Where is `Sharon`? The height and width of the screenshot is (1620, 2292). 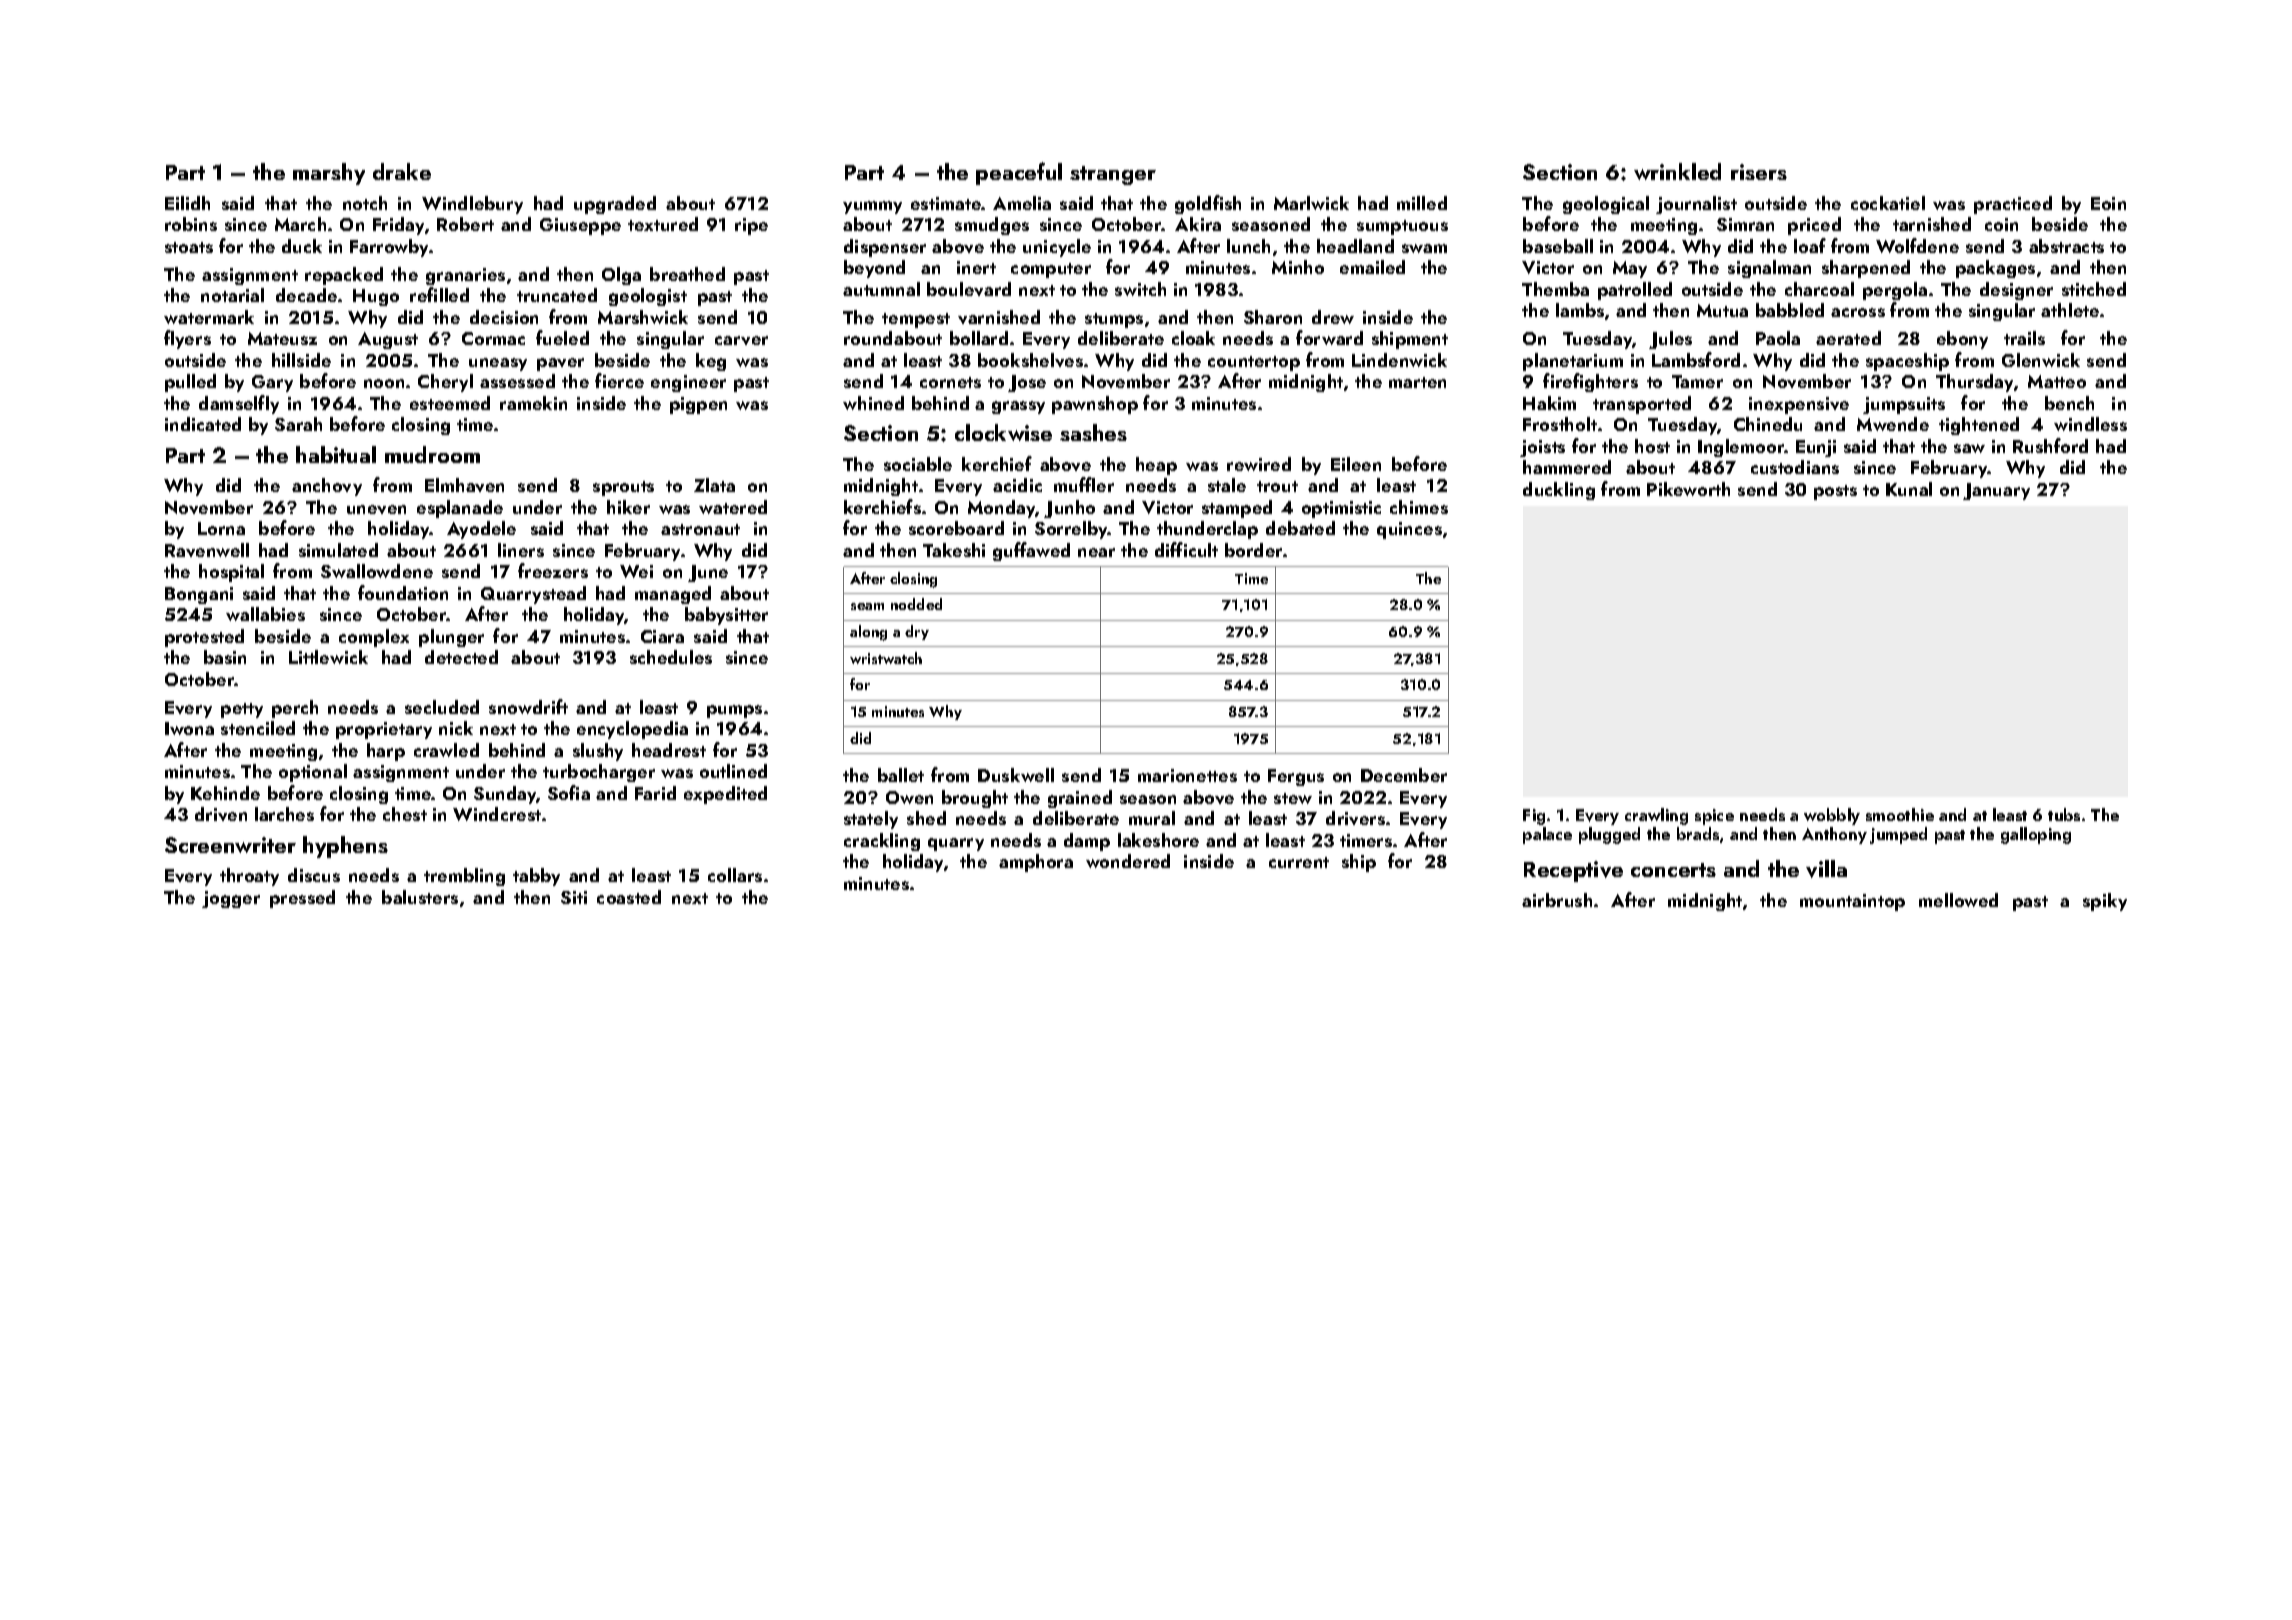 Sharon is located at coordinates (1273, 317).
